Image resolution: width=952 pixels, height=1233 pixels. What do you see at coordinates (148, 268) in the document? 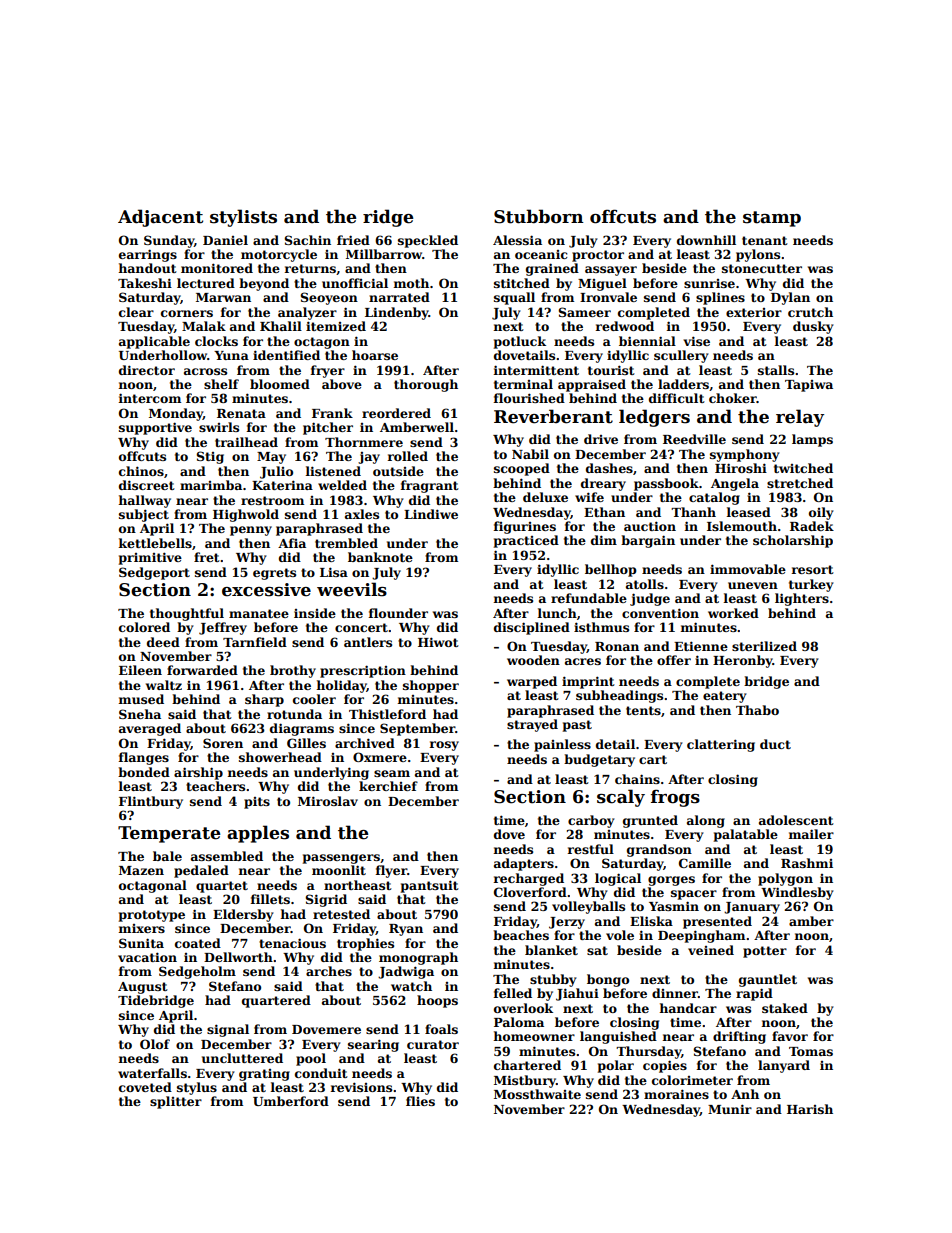
I see `handout` at bounding box center [148, 268].
